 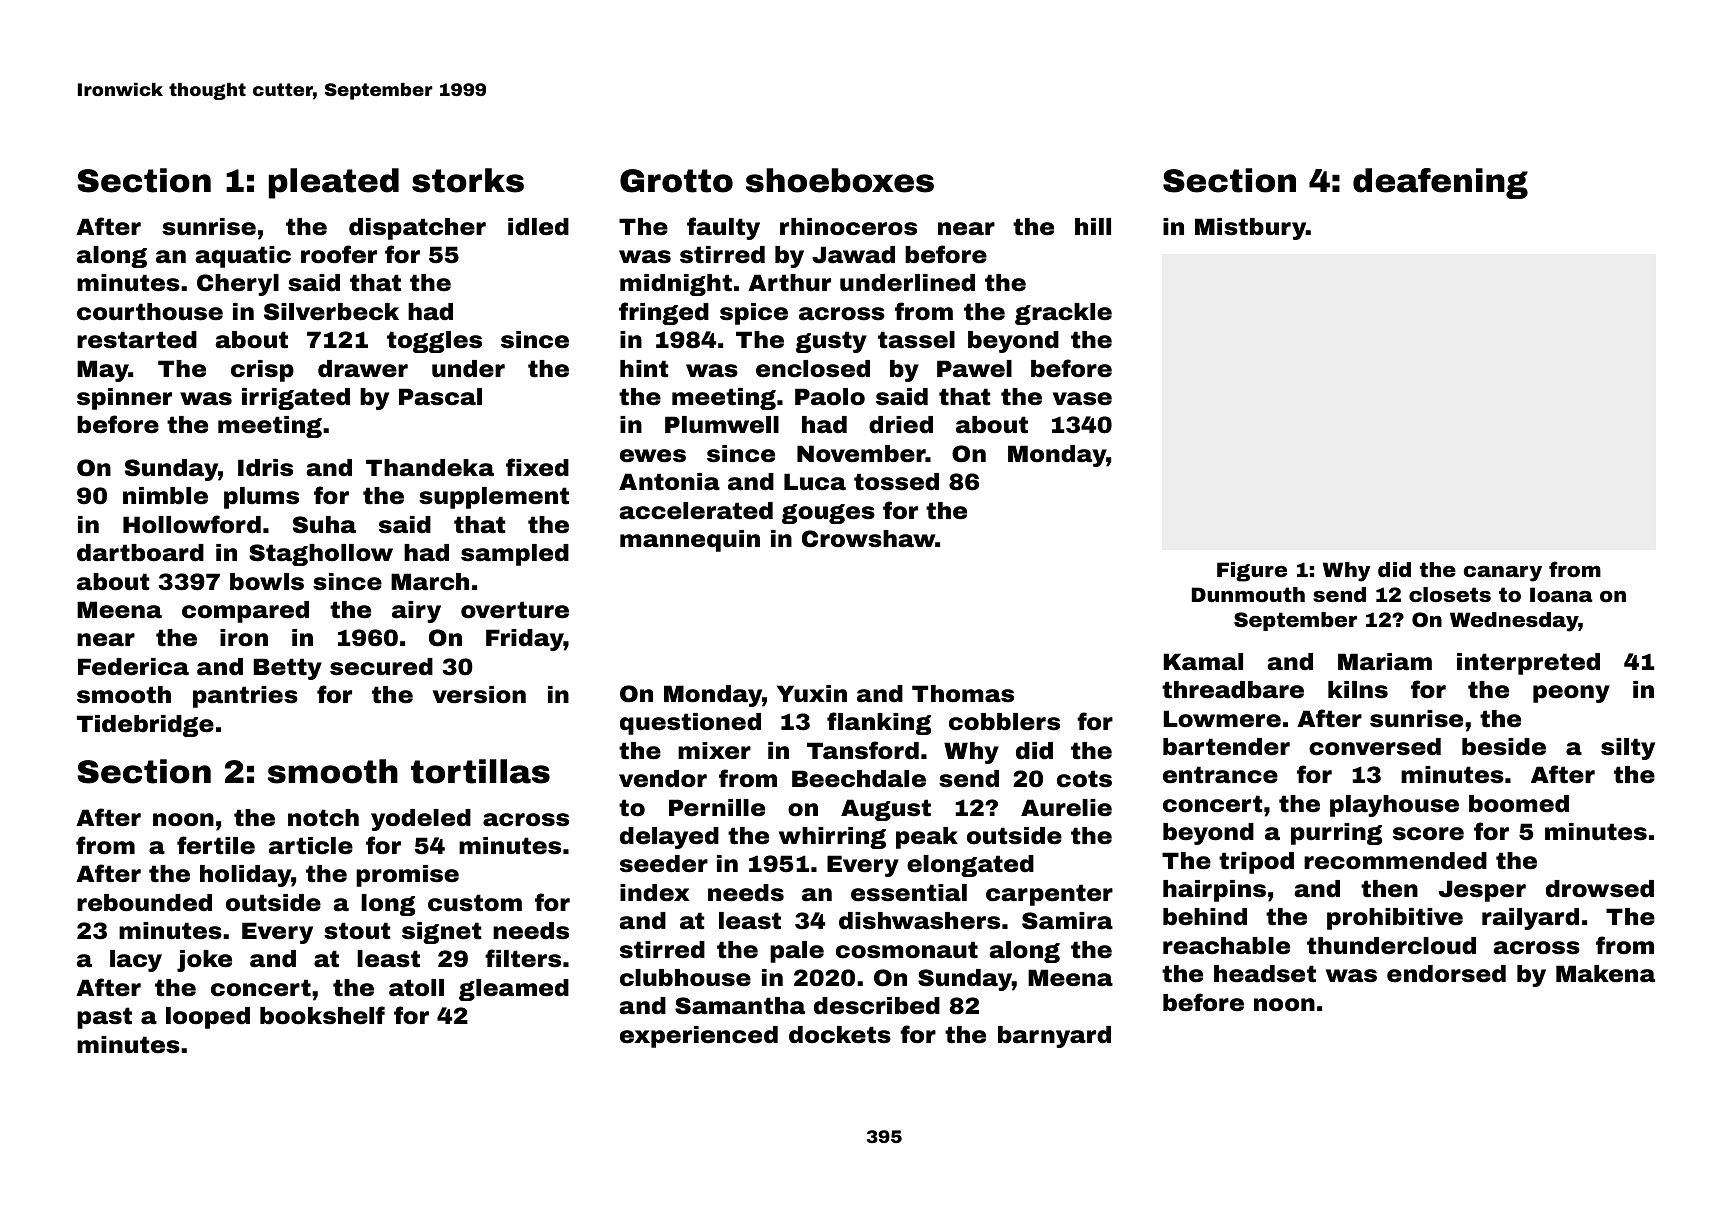 What do you see at coordinates (311, 846) in the image?
I see `article` at bounding box center [311, 846].
